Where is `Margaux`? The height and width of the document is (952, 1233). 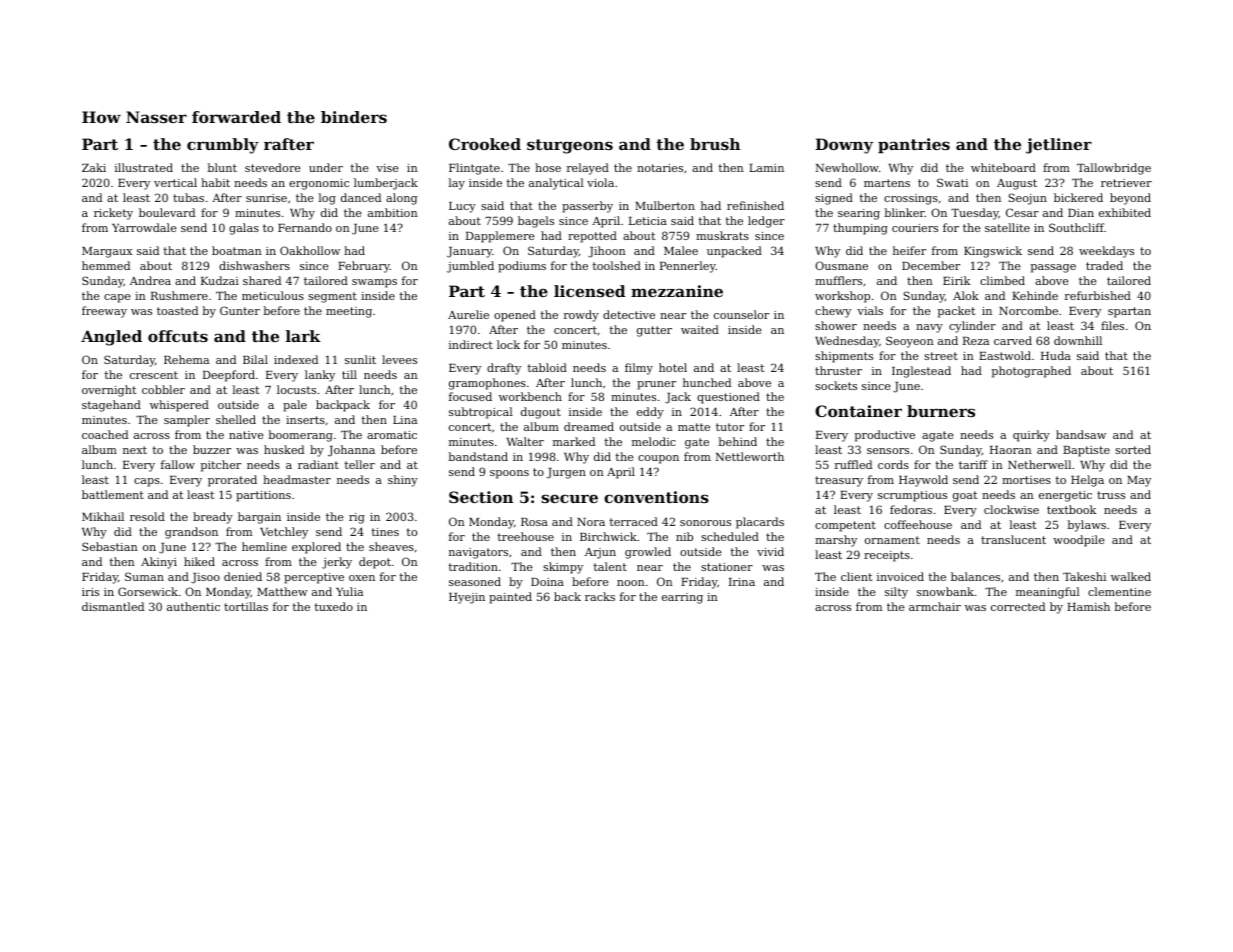
Margaux is located at coordinates (107, 252).
